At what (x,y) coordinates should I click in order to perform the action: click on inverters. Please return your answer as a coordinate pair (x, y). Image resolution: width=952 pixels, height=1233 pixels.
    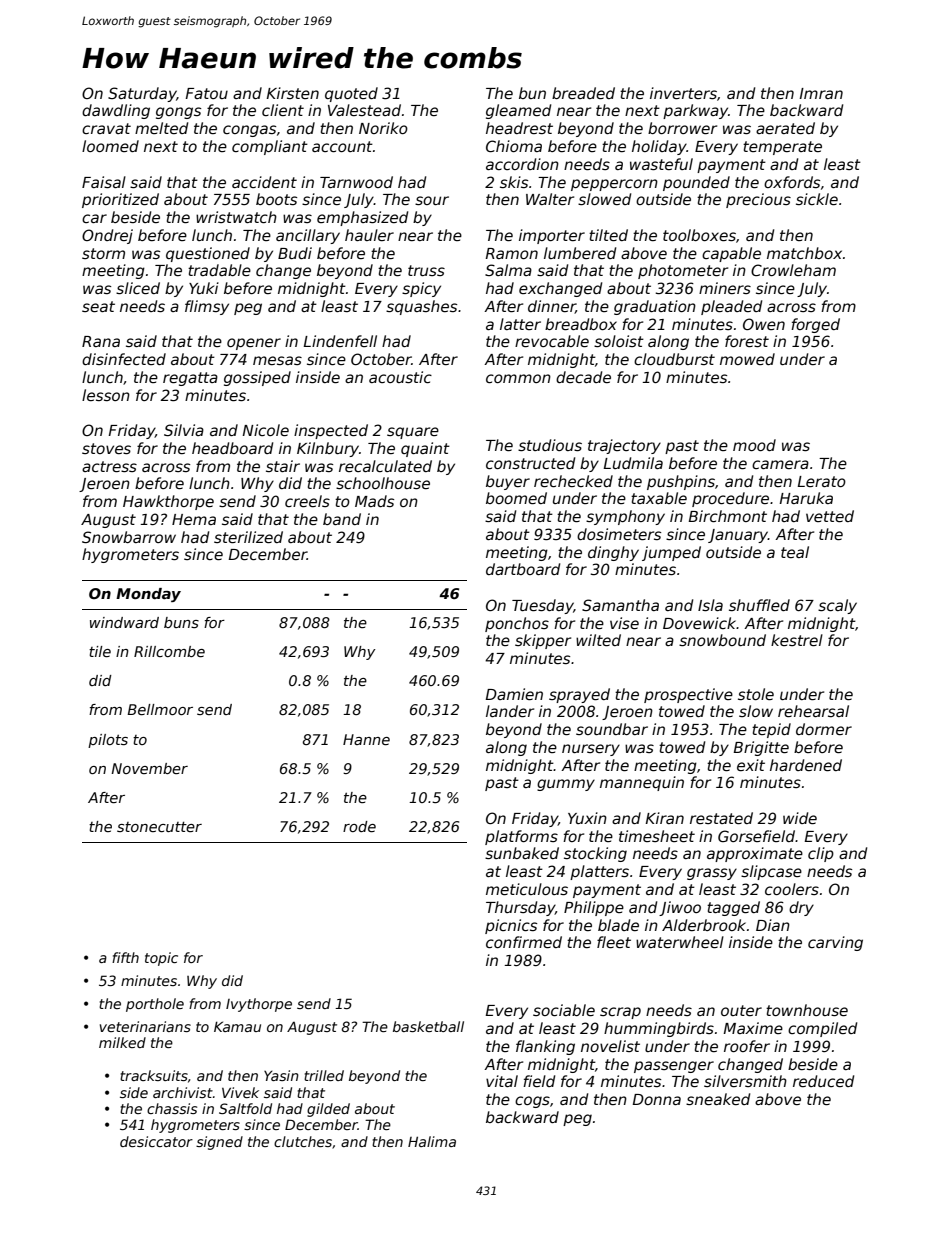
    Looking at the image, I should click on (683, 93).
